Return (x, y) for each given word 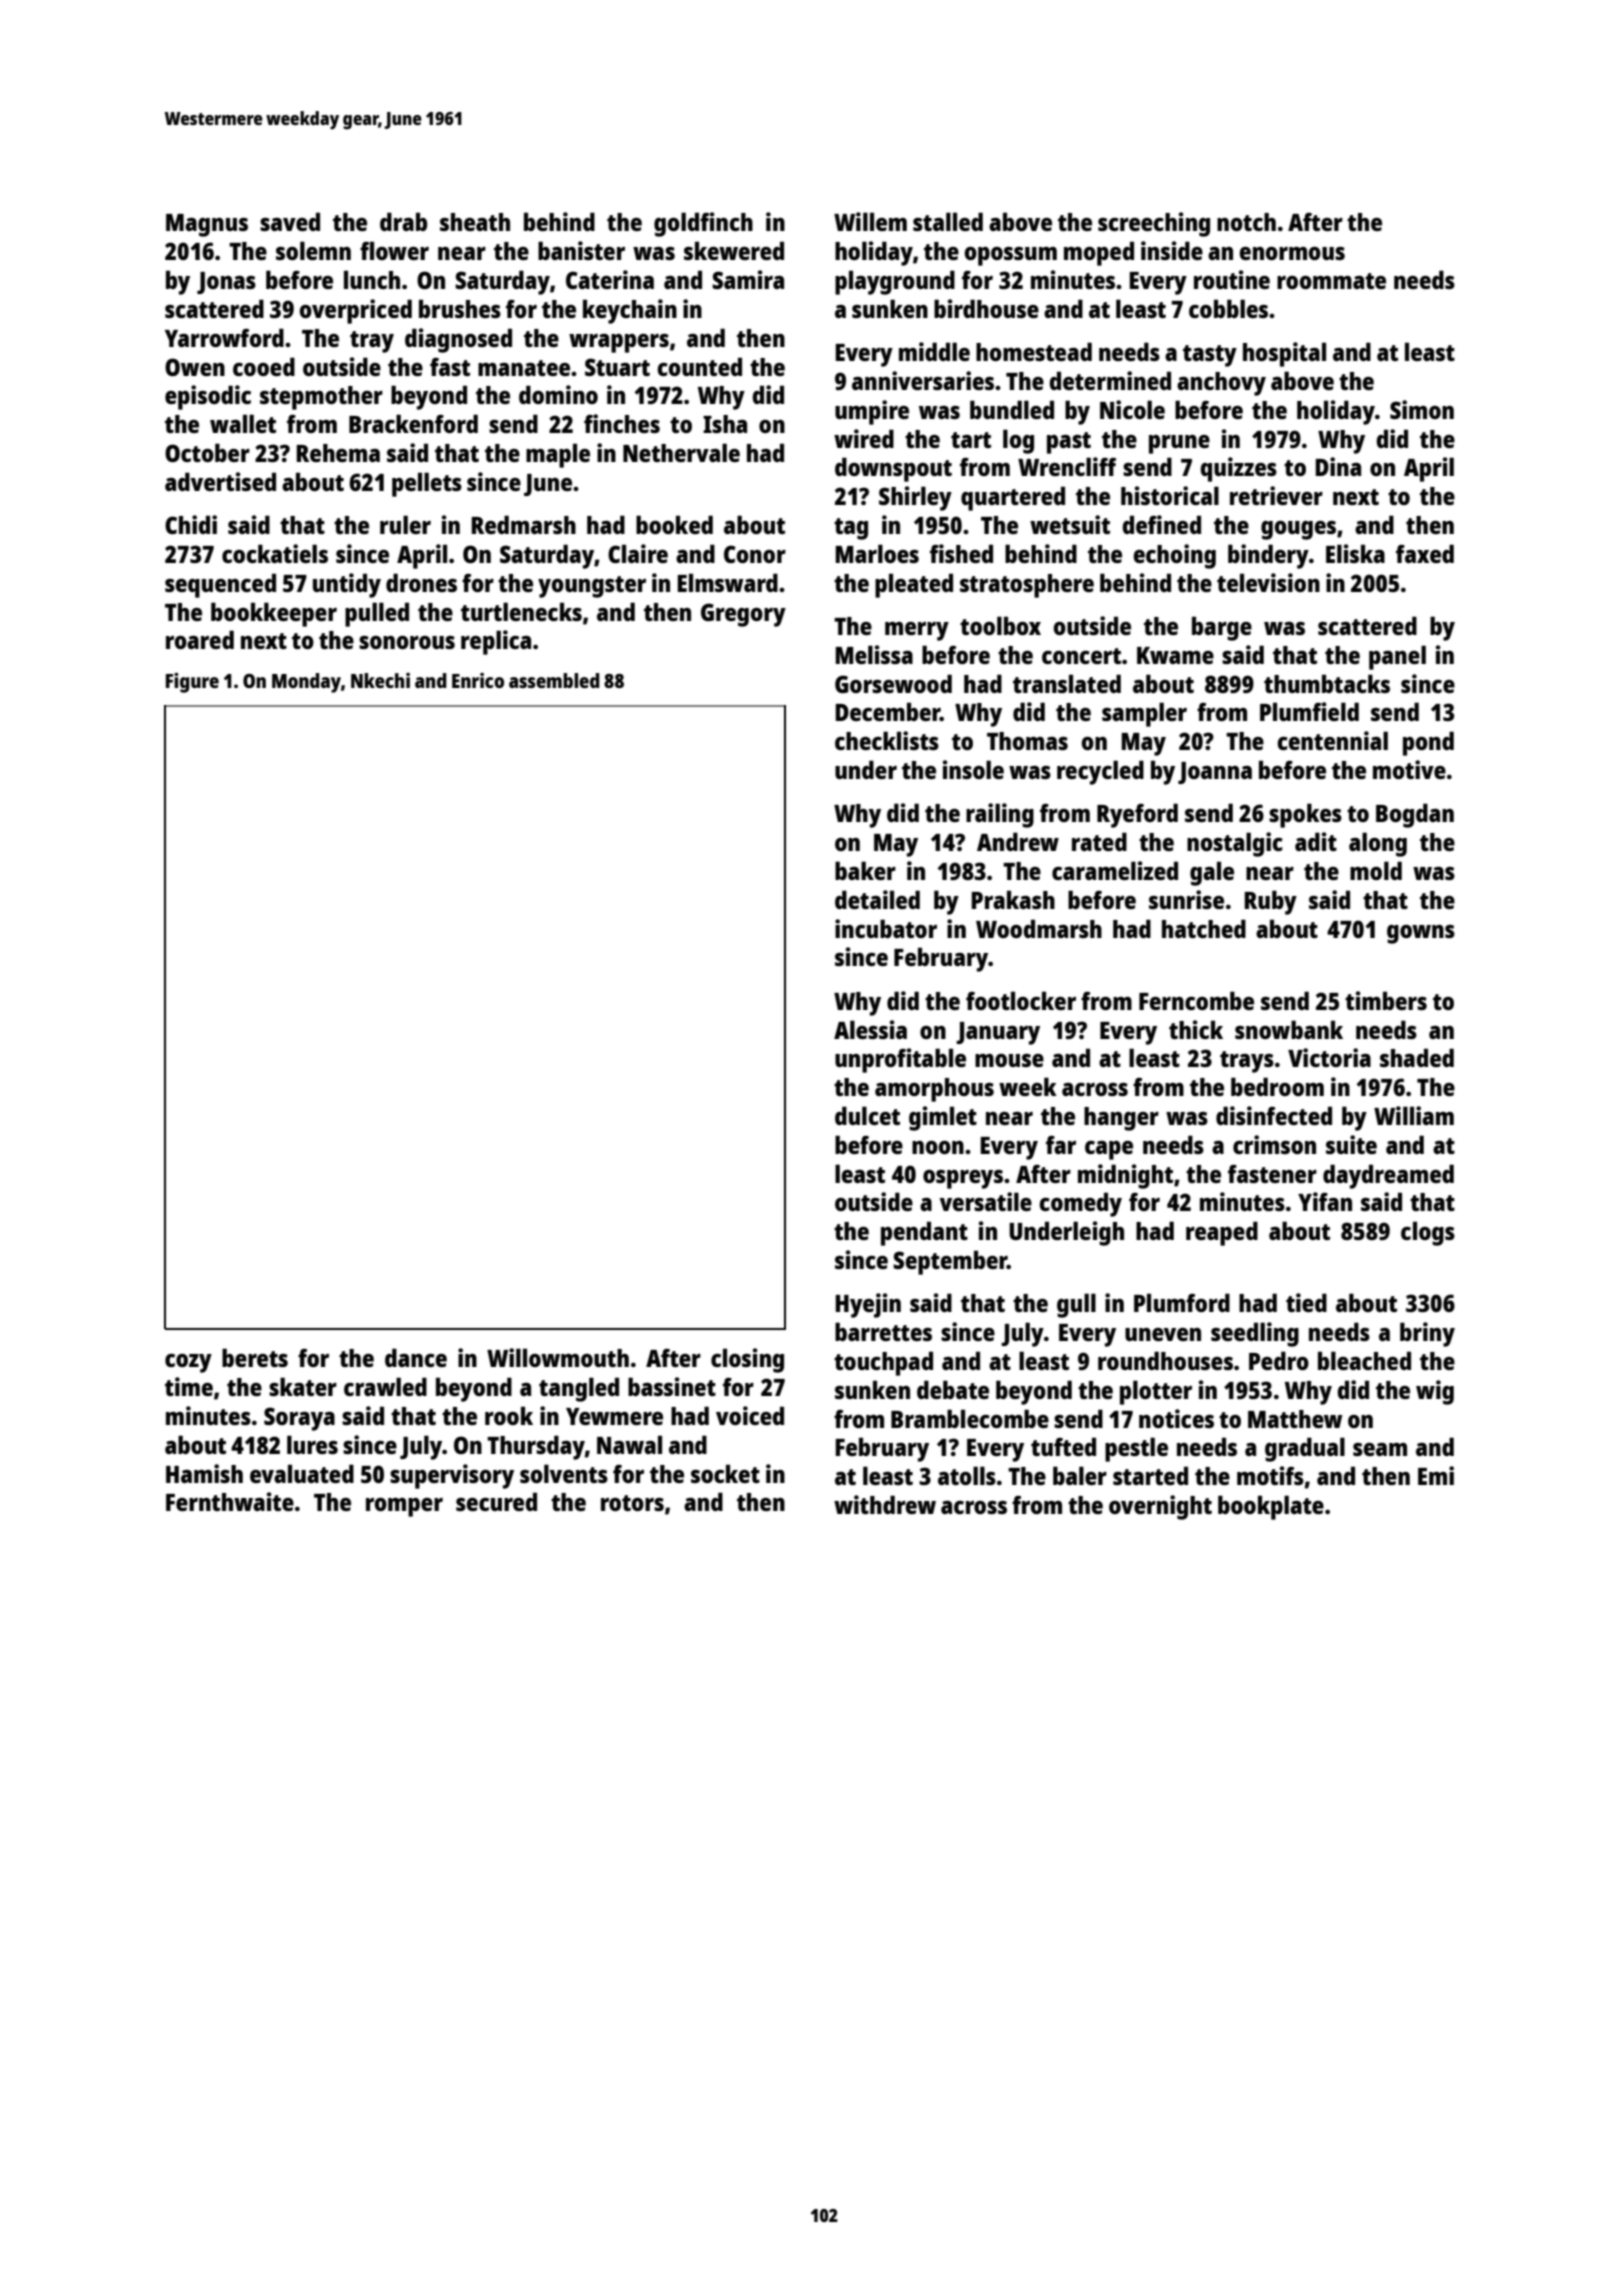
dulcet (867, 1115)
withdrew (885, 1504)
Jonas (226, 283)
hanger (1121, 1119)
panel (1397, 657)
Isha (725, 424)
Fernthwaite (230, 1501)
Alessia (870, 1029)
